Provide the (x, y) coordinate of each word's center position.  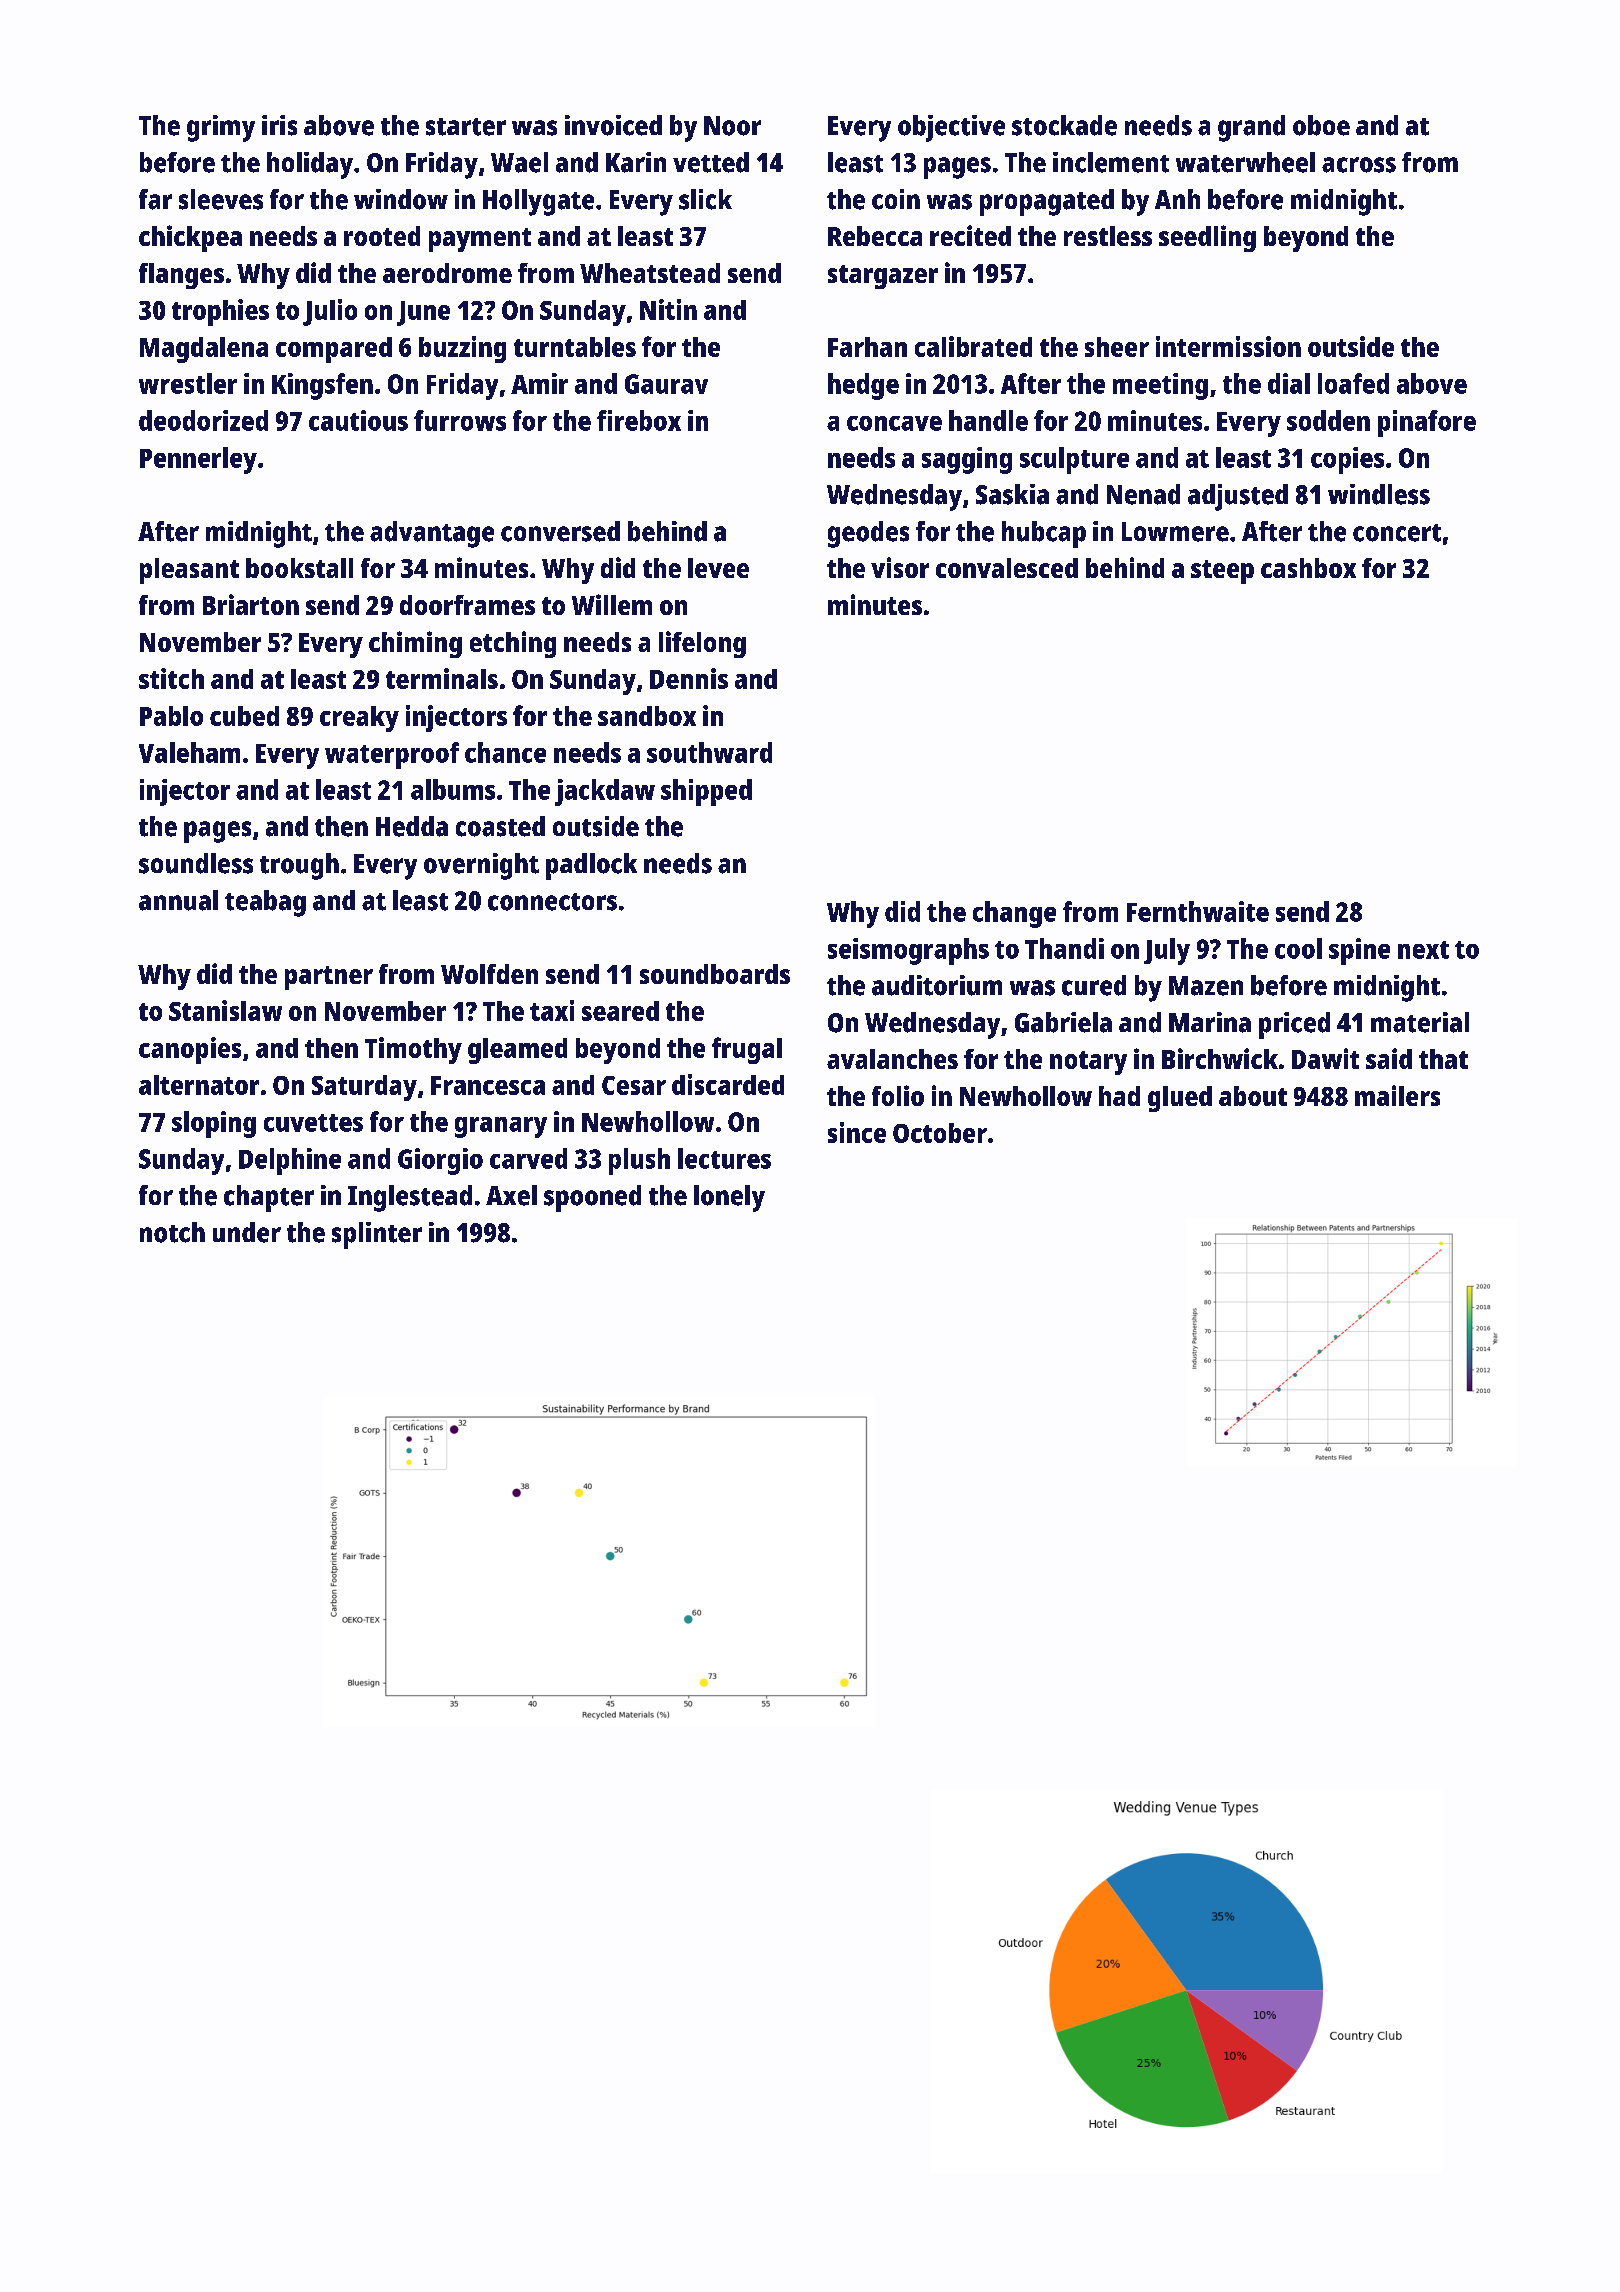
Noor (732, 126)
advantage (432, 534)
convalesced (1007, 568)
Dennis (689, 678)
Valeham (189, 752)
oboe (1321, 125)
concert (1397, 533)
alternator (199, 1085)
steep (1222, 572)
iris (279, 125)
